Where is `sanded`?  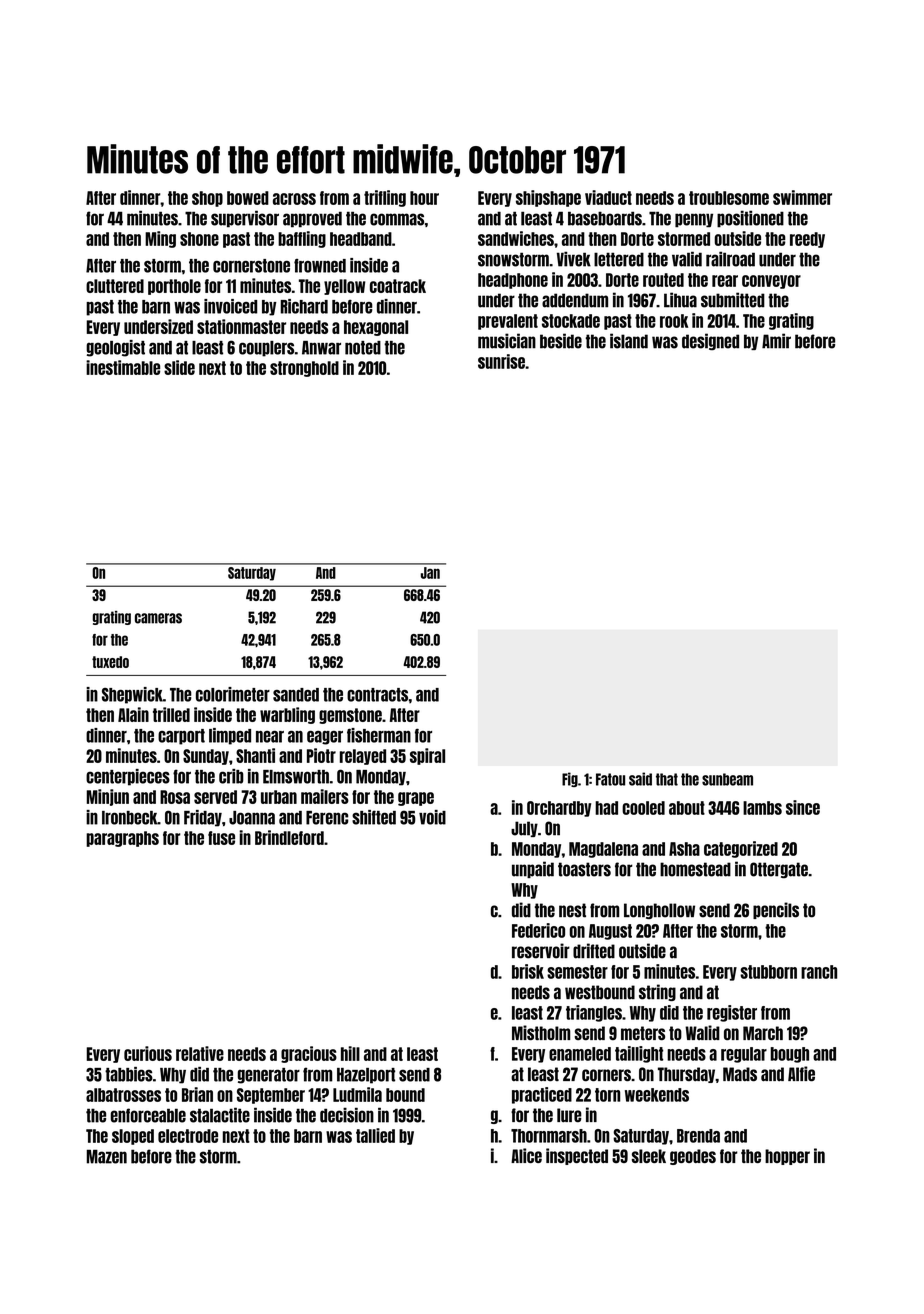 sanded is located at coordinates (296, 695).
